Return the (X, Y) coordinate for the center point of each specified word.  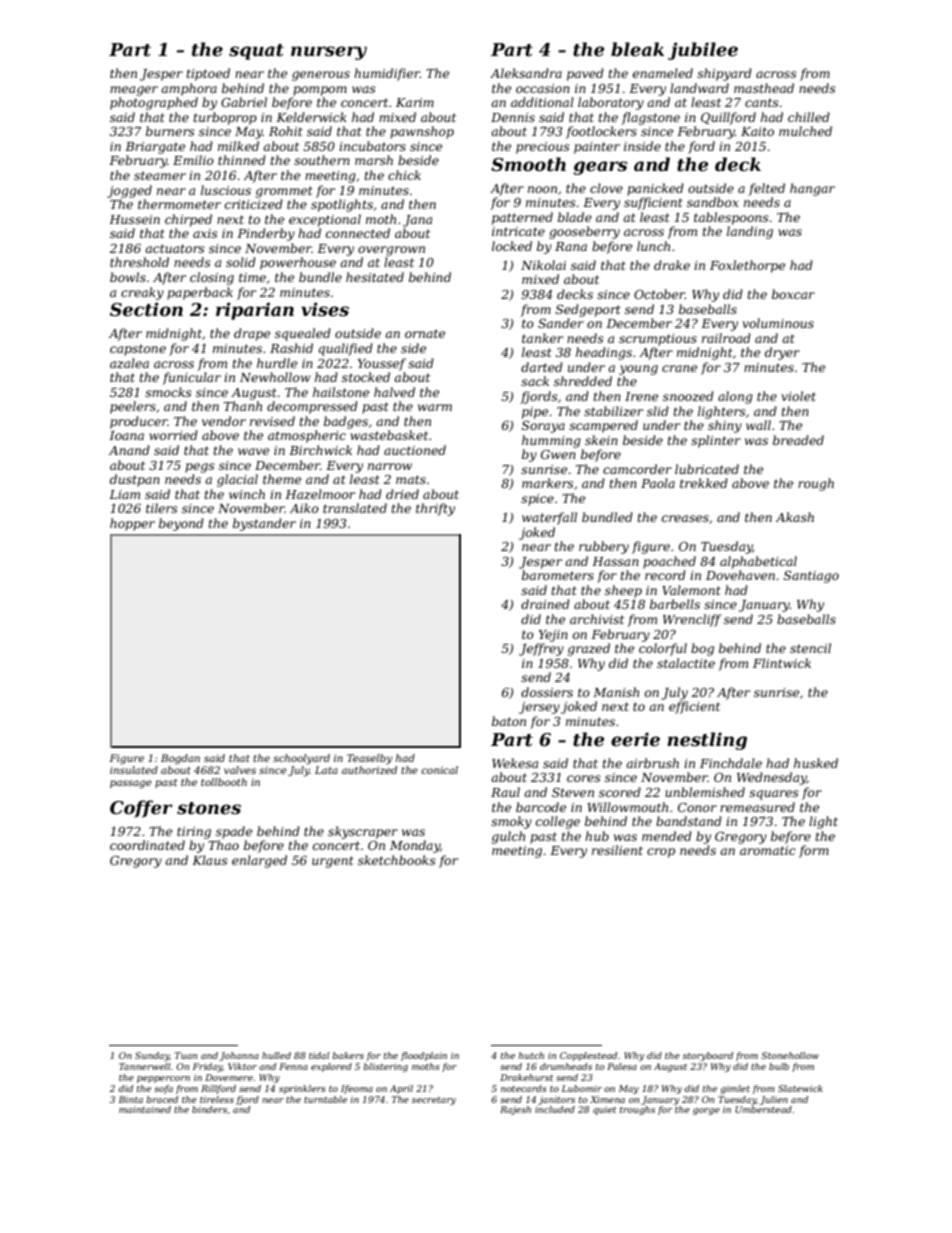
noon (542, 189)
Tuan (186, 1055)
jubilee (703, 51)
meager (134, 91)
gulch (508, 837)
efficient (694, 707)
